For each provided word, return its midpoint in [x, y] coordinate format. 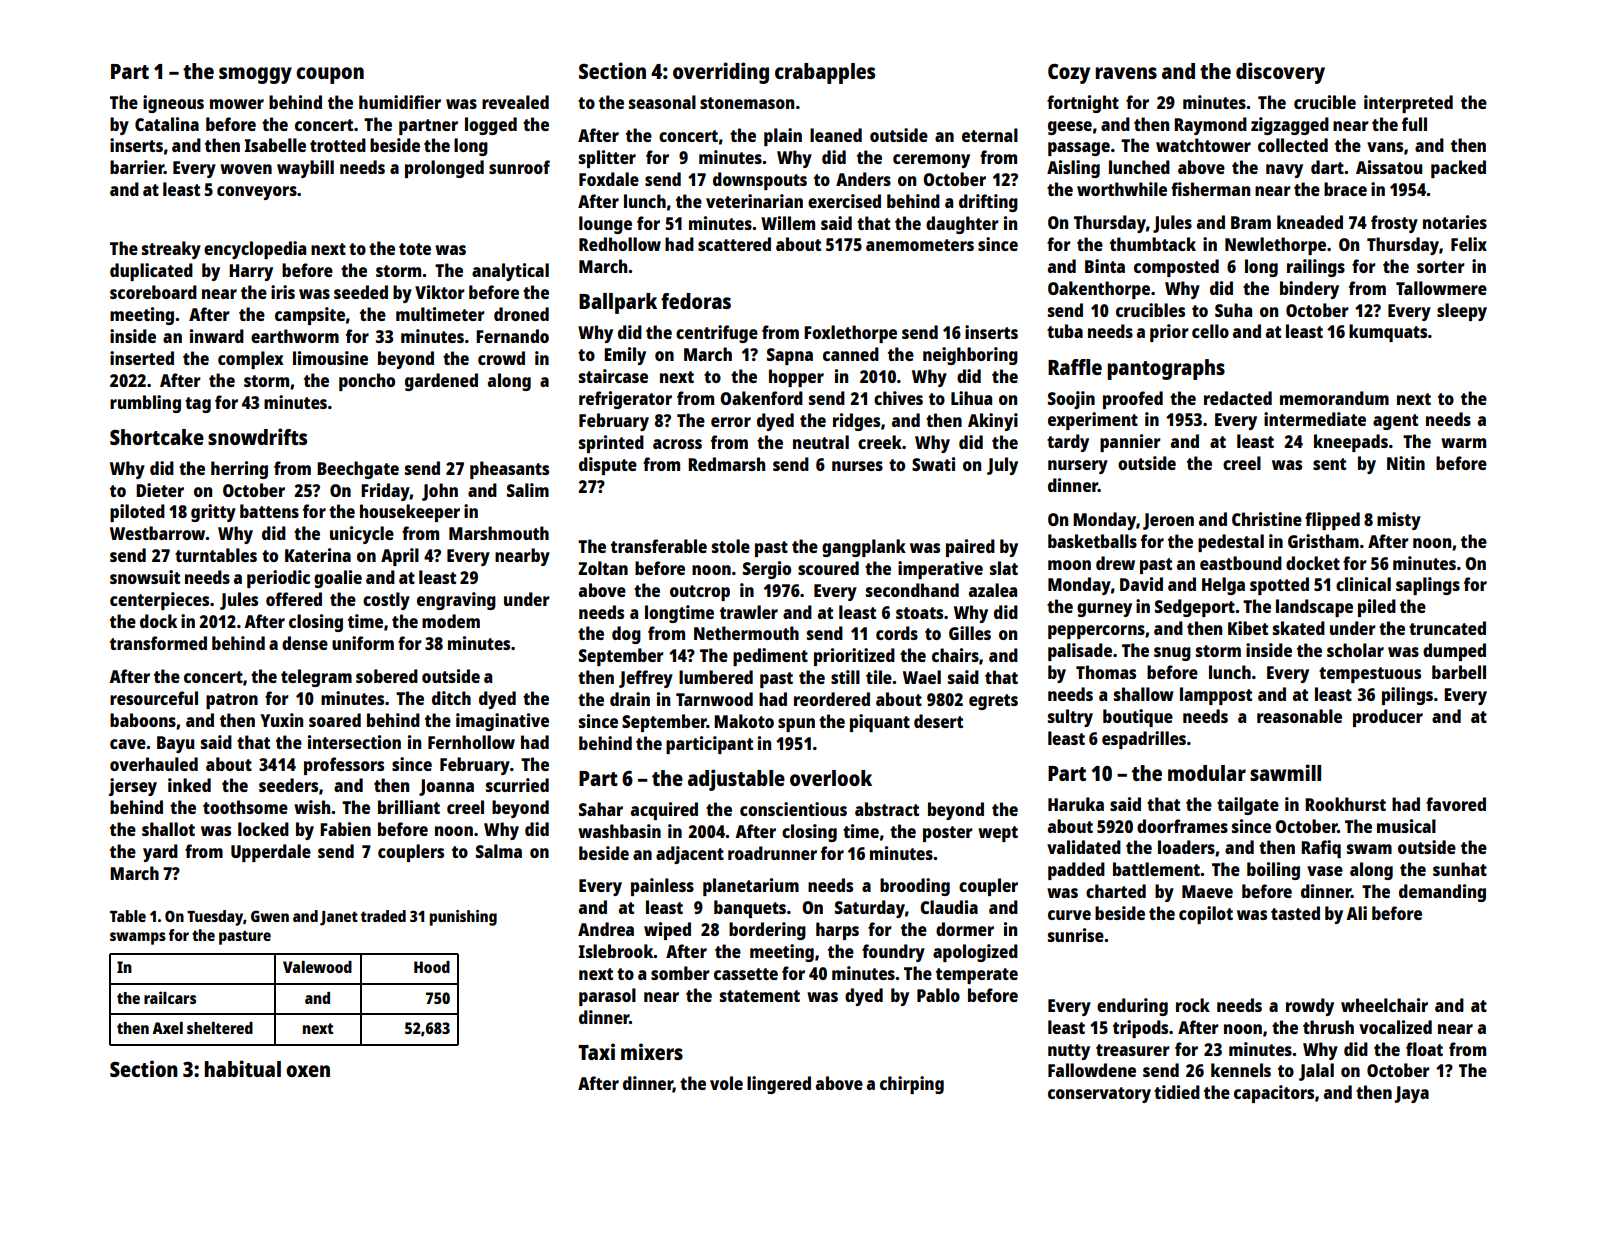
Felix [1469, 244]
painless [662, 887]
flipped [1332, 521]
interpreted [1408, 104]
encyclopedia [255, 250]
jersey [133, 787]
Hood [432, 967]
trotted [338, 145]
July [1002, 466]
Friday [385, 492]
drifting [988, 203]
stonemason [747, 103]
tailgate [1248, 806]
